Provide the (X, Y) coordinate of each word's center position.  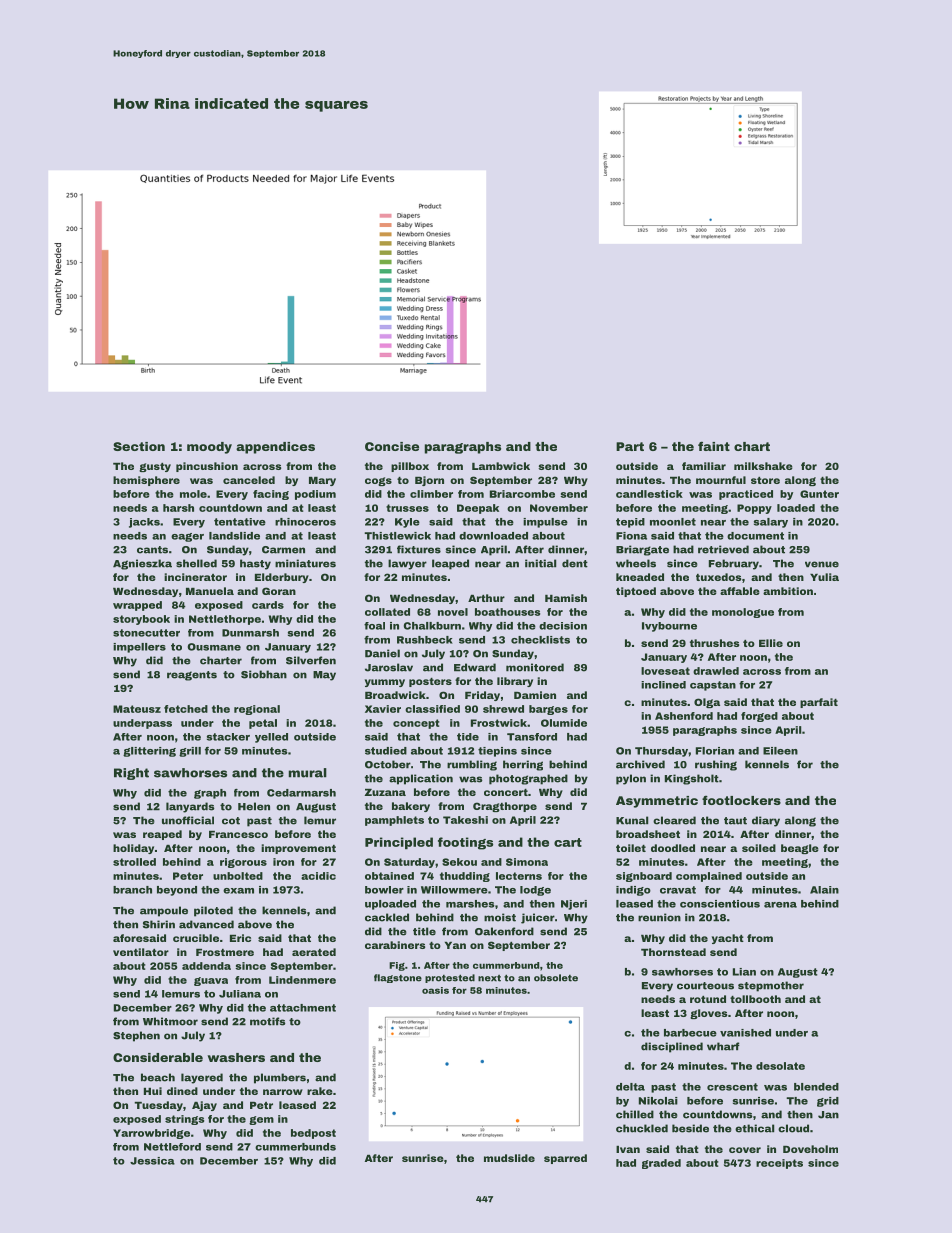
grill (190, 752)
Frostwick (499, 723)
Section (139, 446)
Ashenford (684, 716)
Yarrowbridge (151, 1134)
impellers (139, 648)
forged (759, 717)
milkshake (763, 466)
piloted (213, 911)
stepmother (771, 986)
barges (548, 710)
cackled (387, 917)
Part (630, 446)
